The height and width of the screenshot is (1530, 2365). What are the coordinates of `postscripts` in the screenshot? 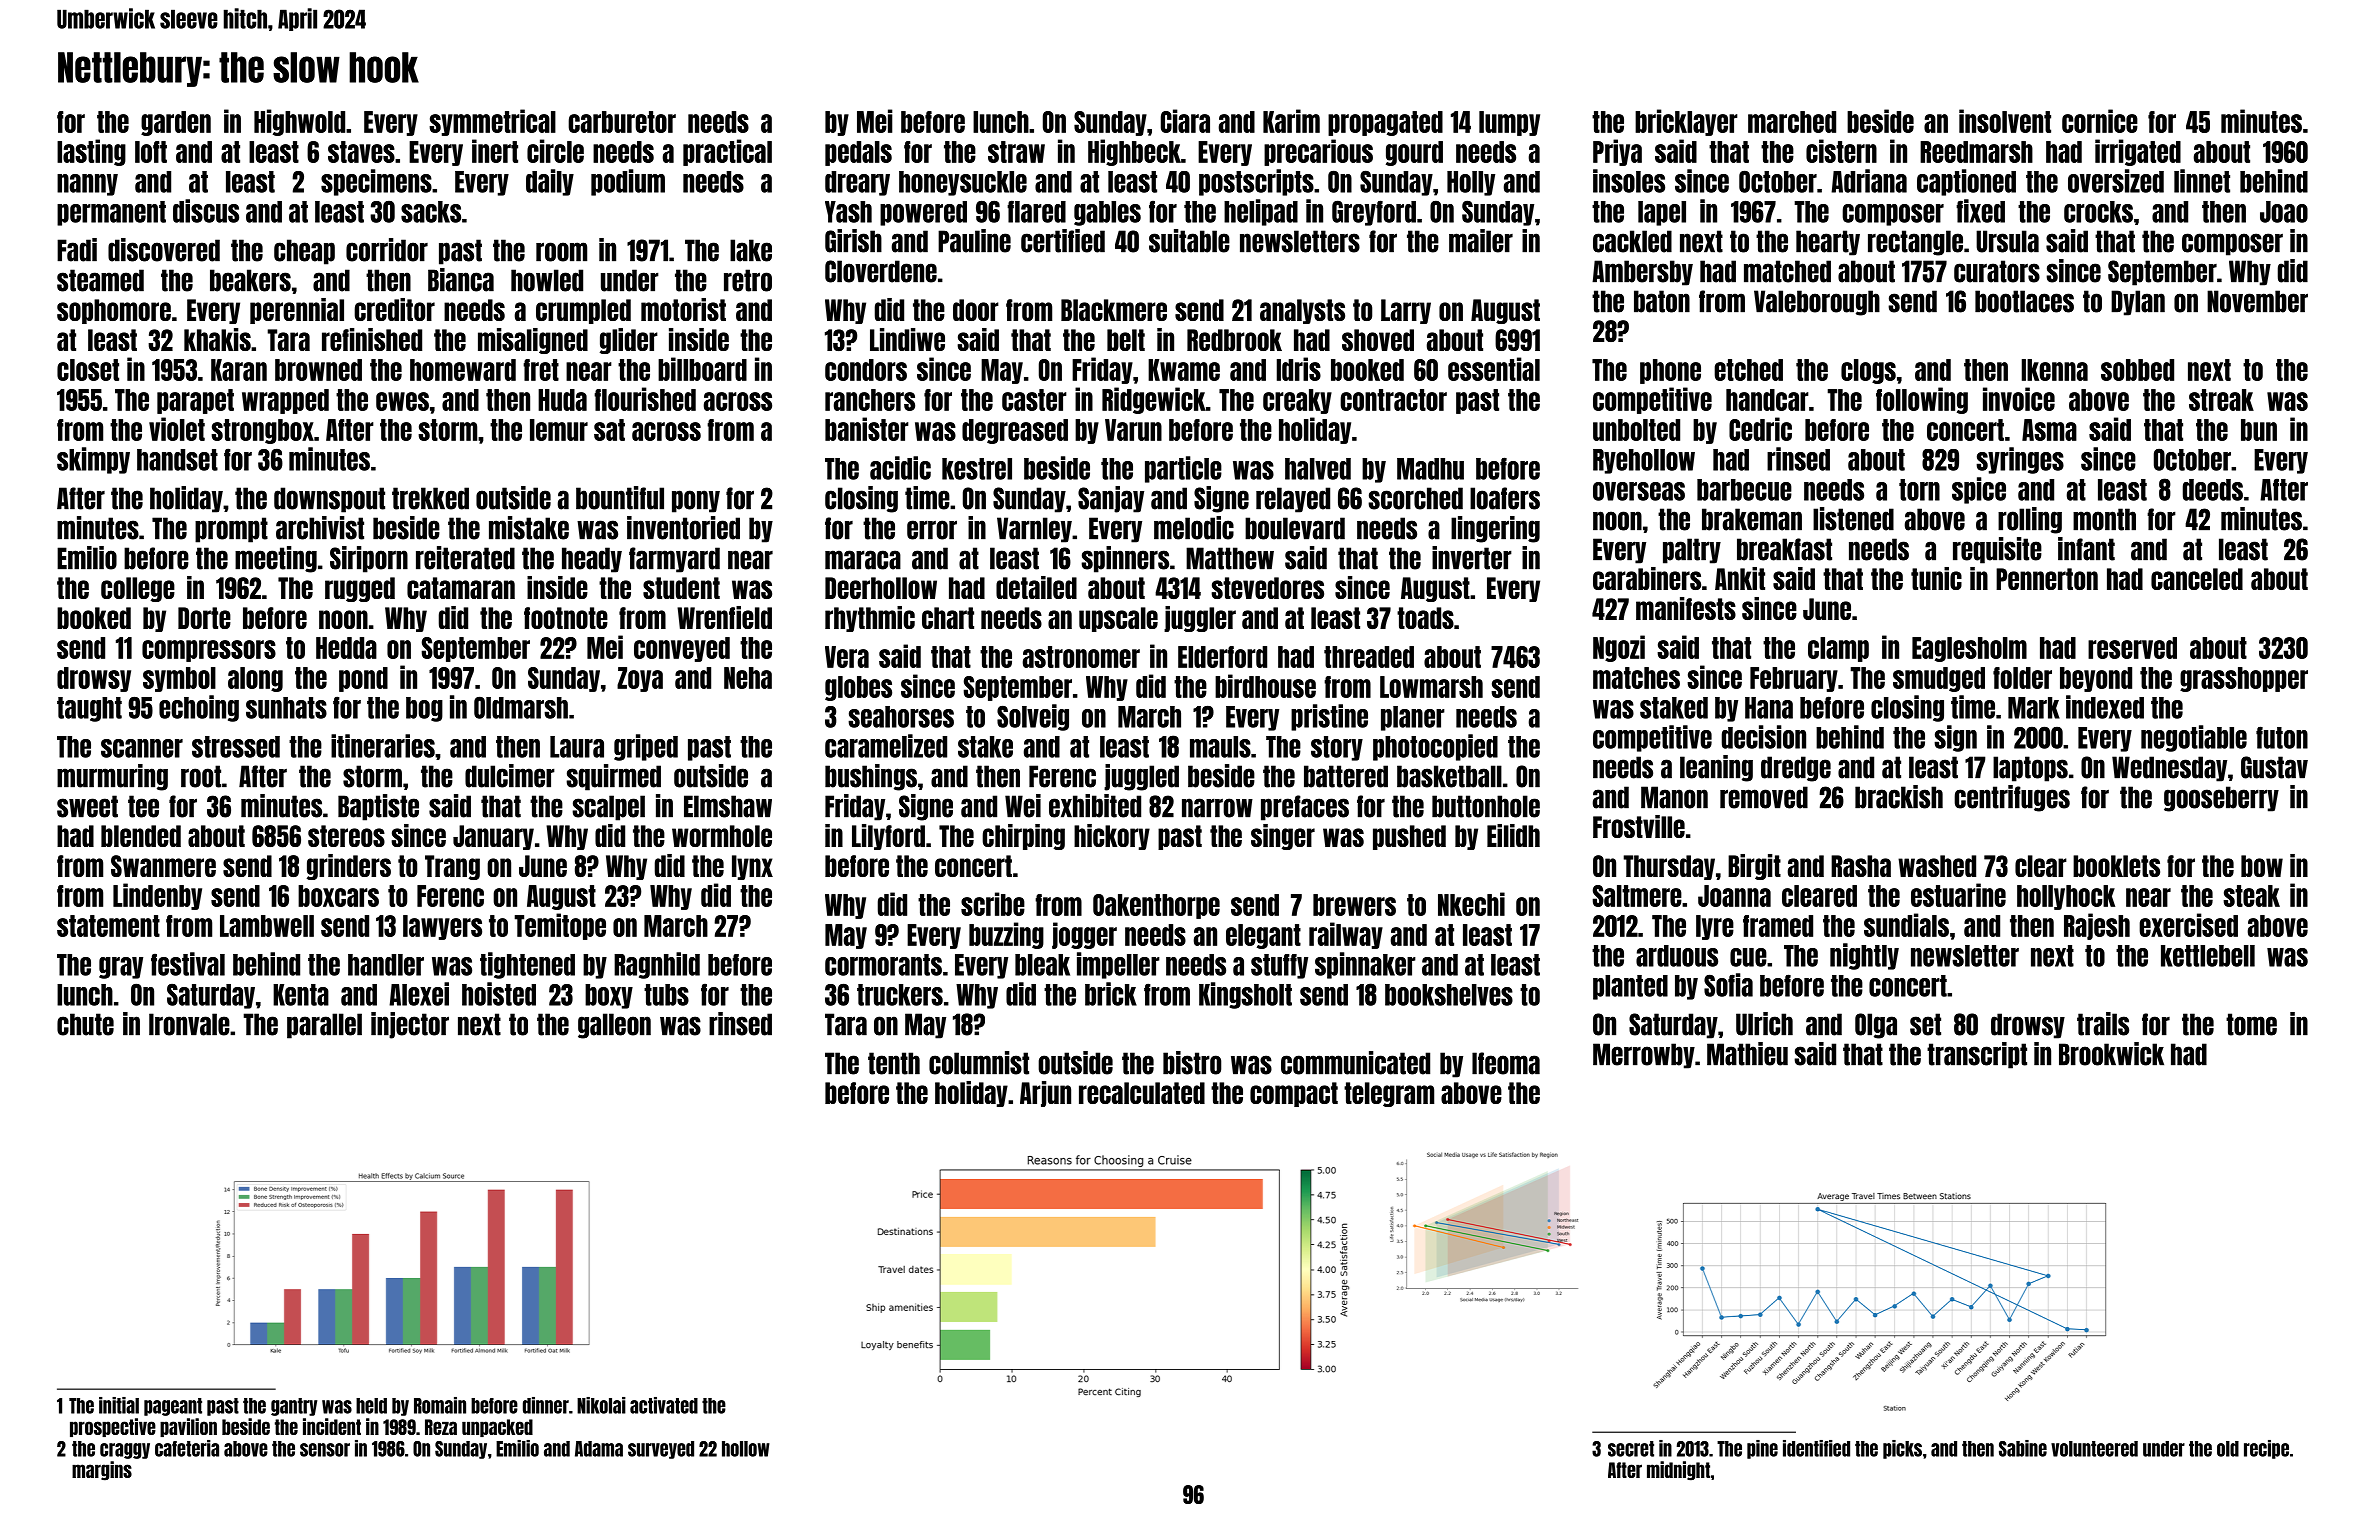 It's located at (1256, 182).
